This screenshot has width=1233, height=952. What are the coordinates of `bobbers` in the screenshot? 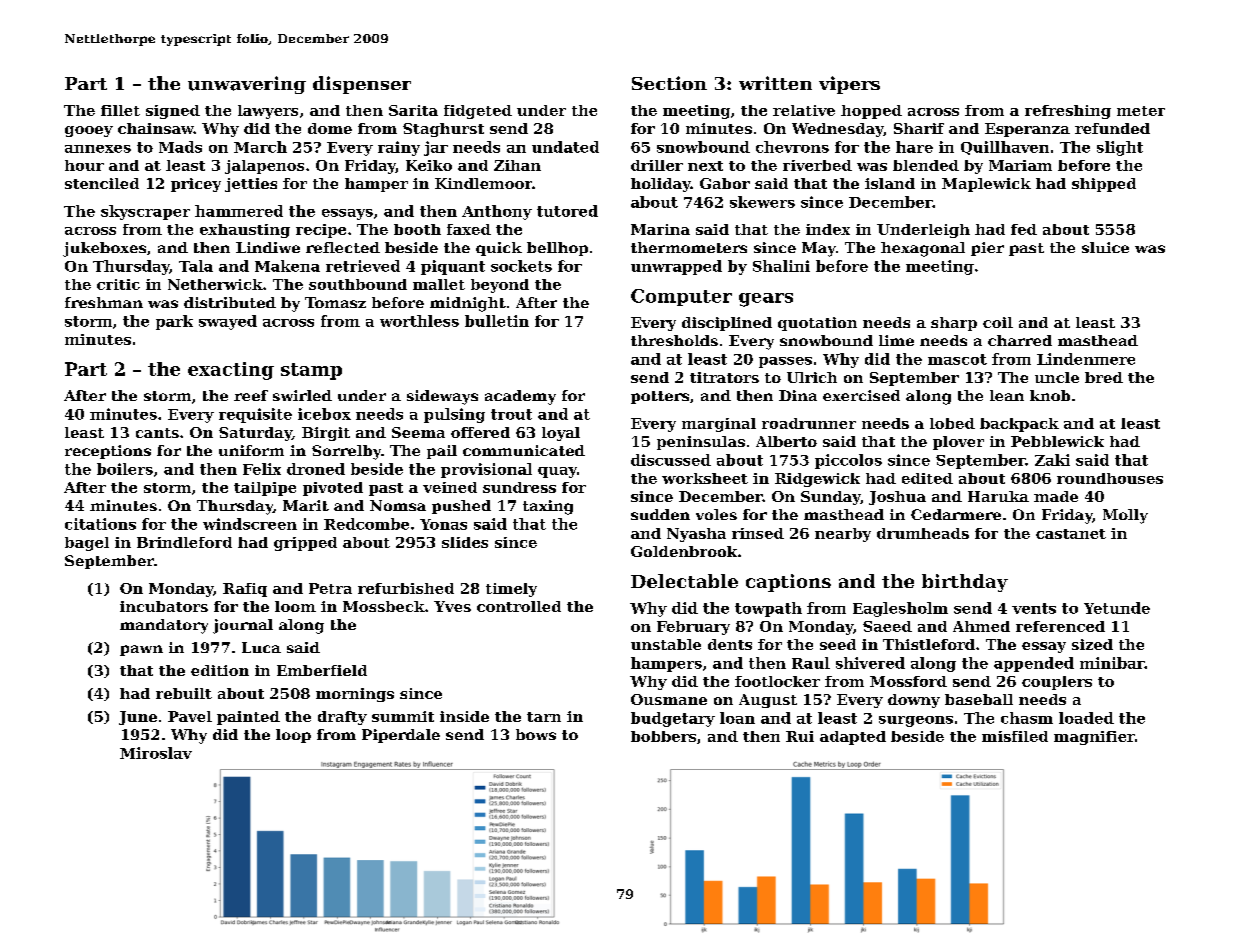 It's located at (663, 736).
